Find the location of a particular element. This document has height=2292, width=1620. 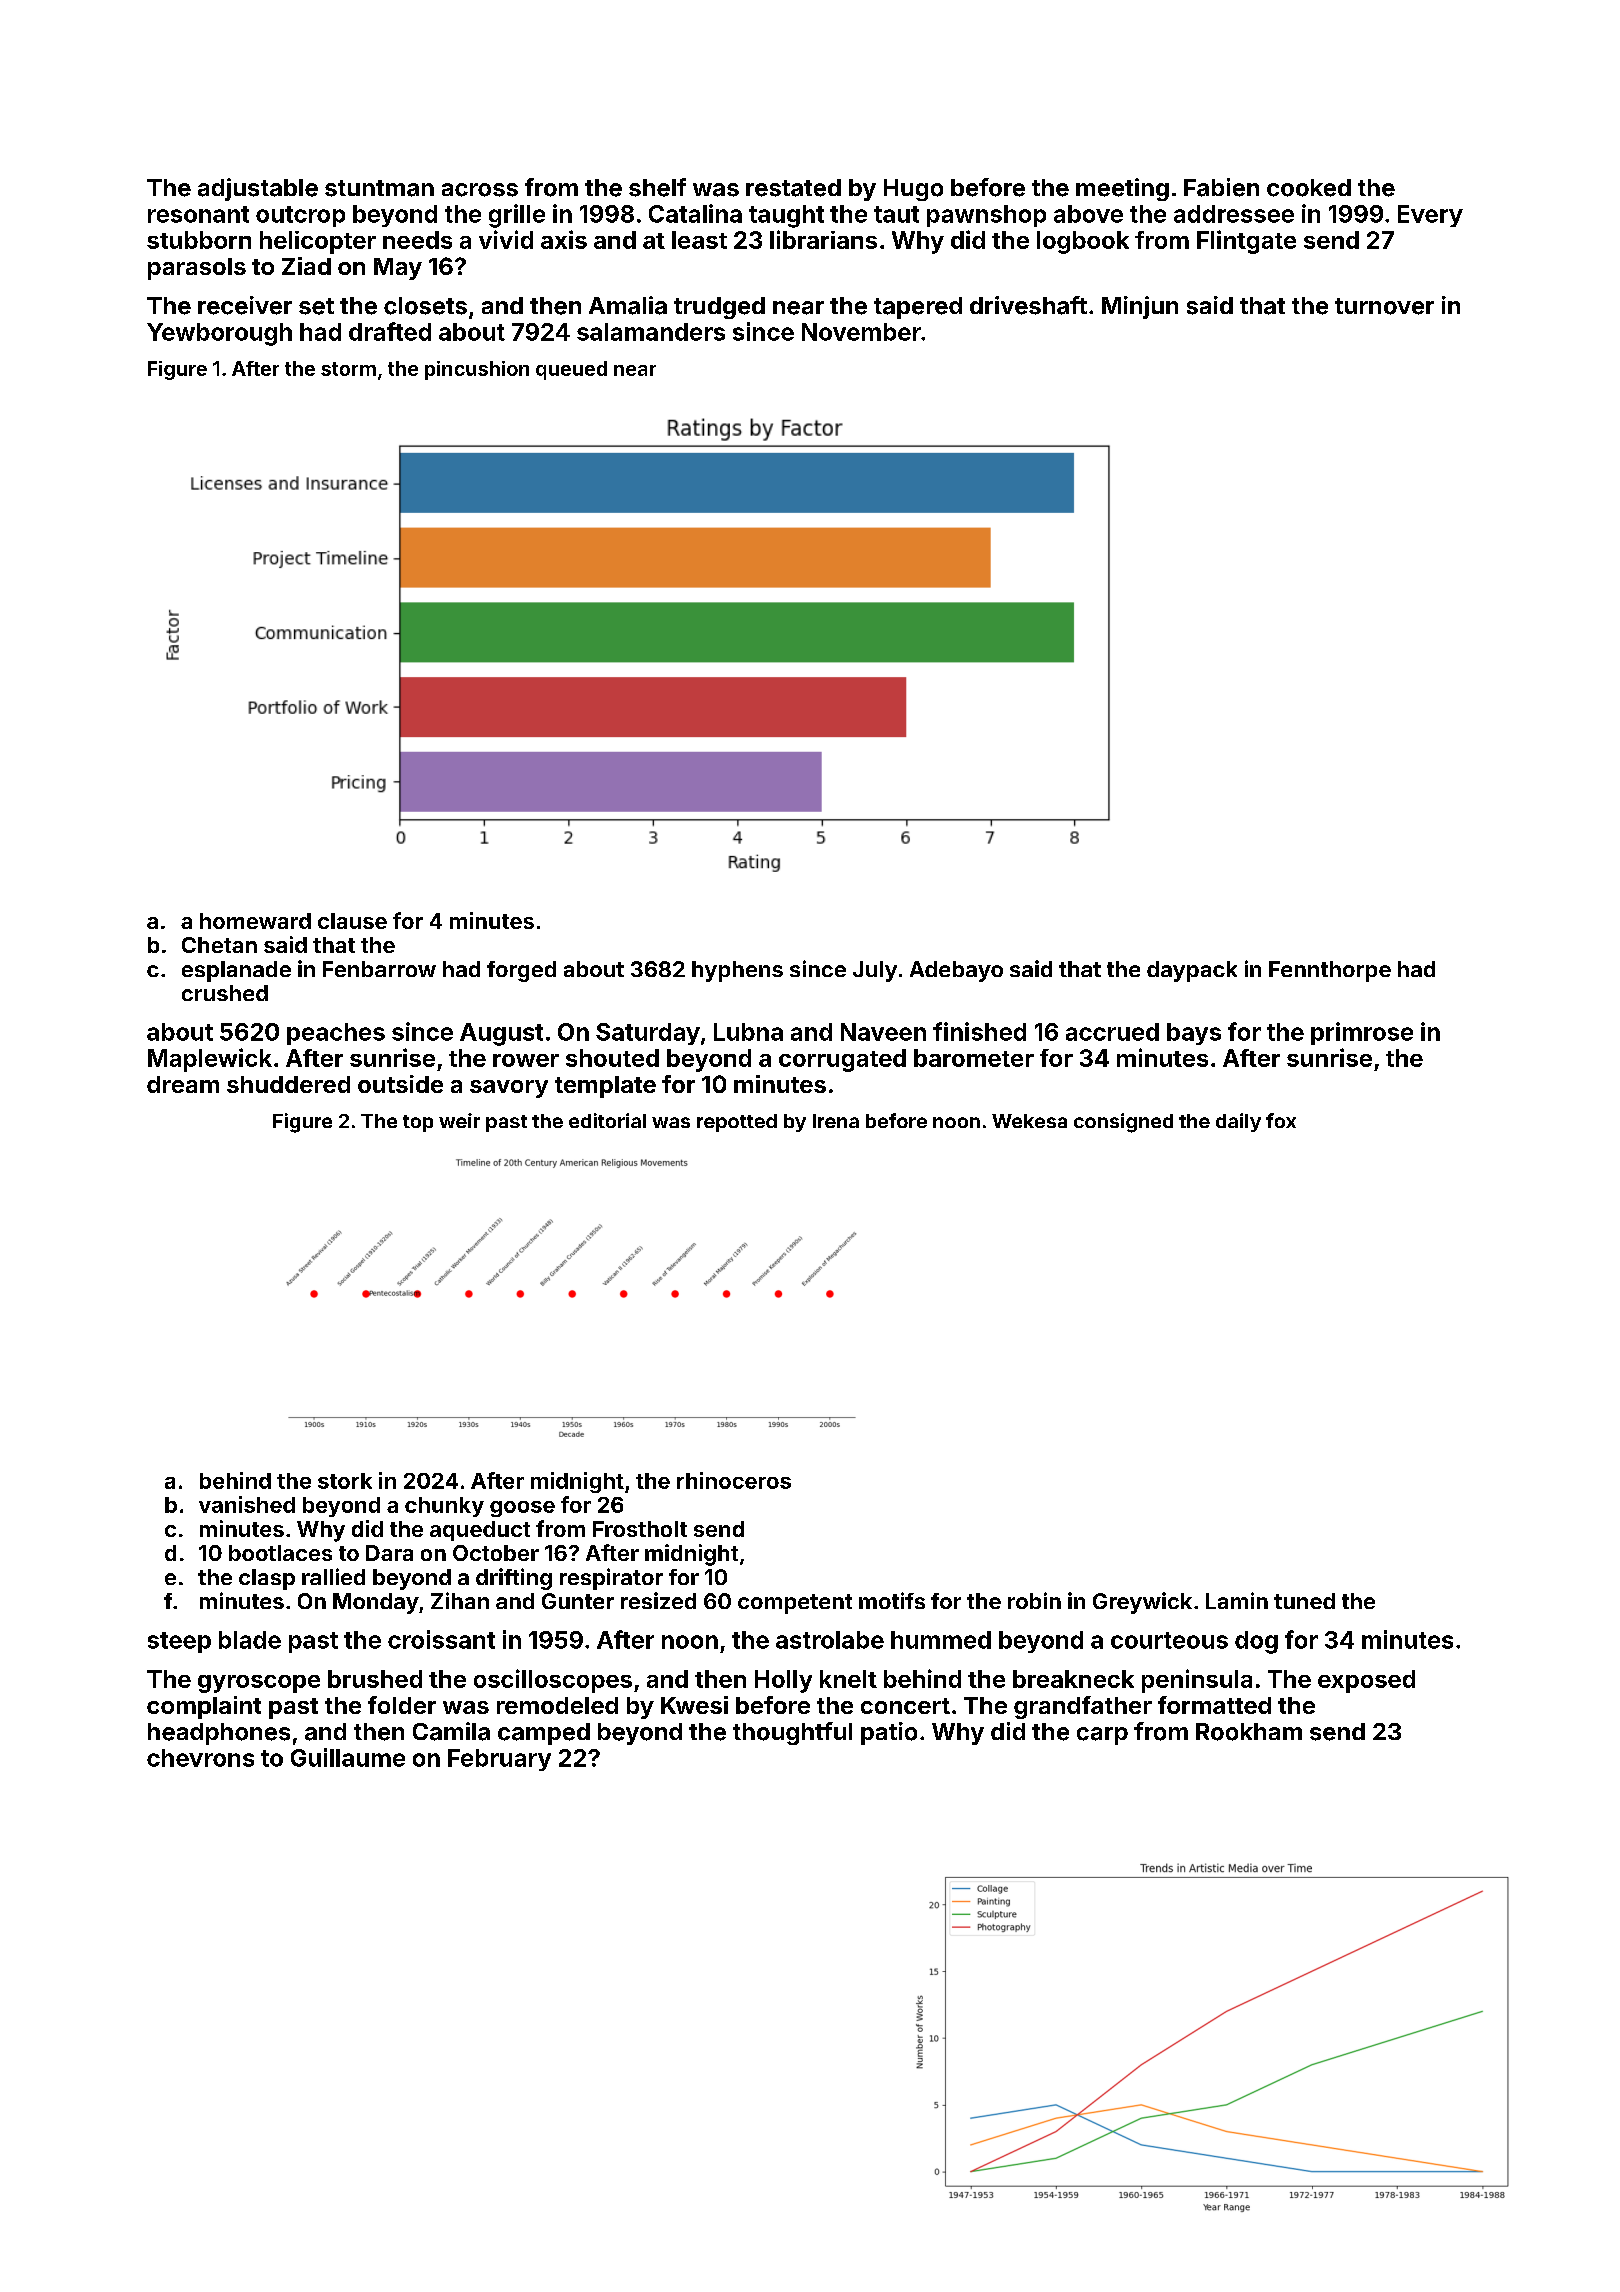

hyphens is located at coordinates (737, 971).
